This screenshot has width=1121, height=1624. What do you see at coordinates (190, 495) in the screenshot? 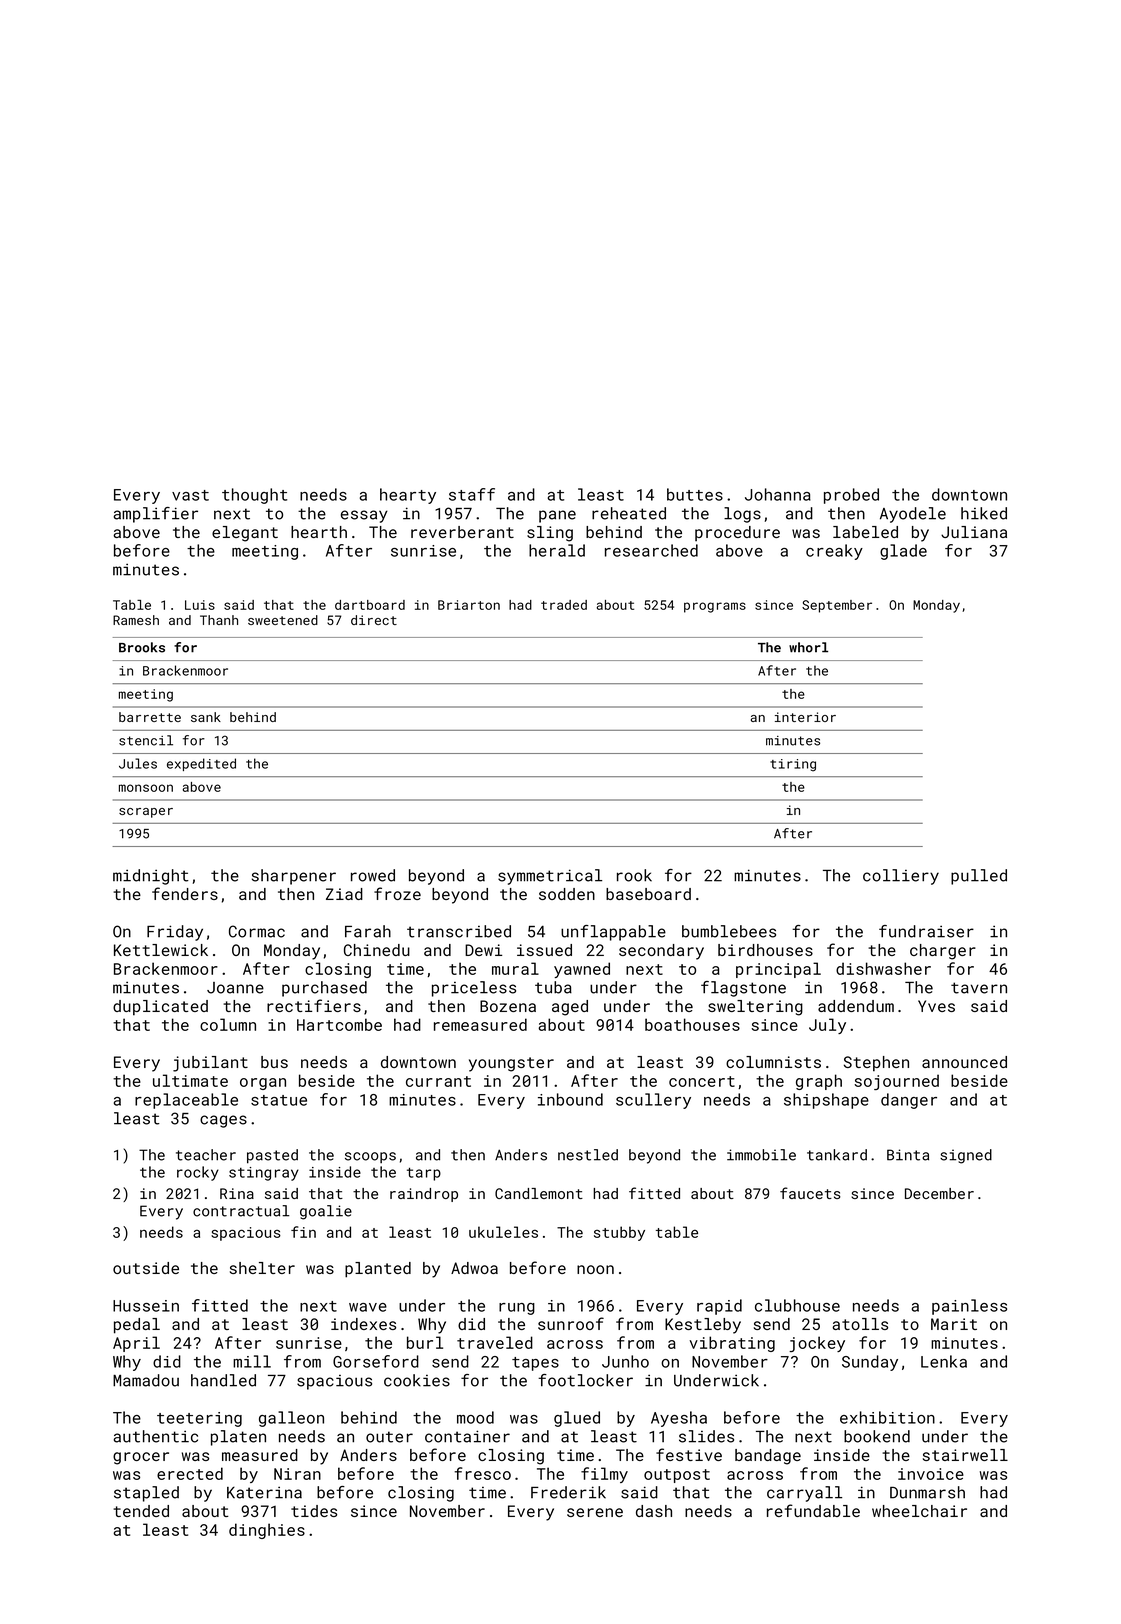
I see `vast` at bounding box center [190, 495].
